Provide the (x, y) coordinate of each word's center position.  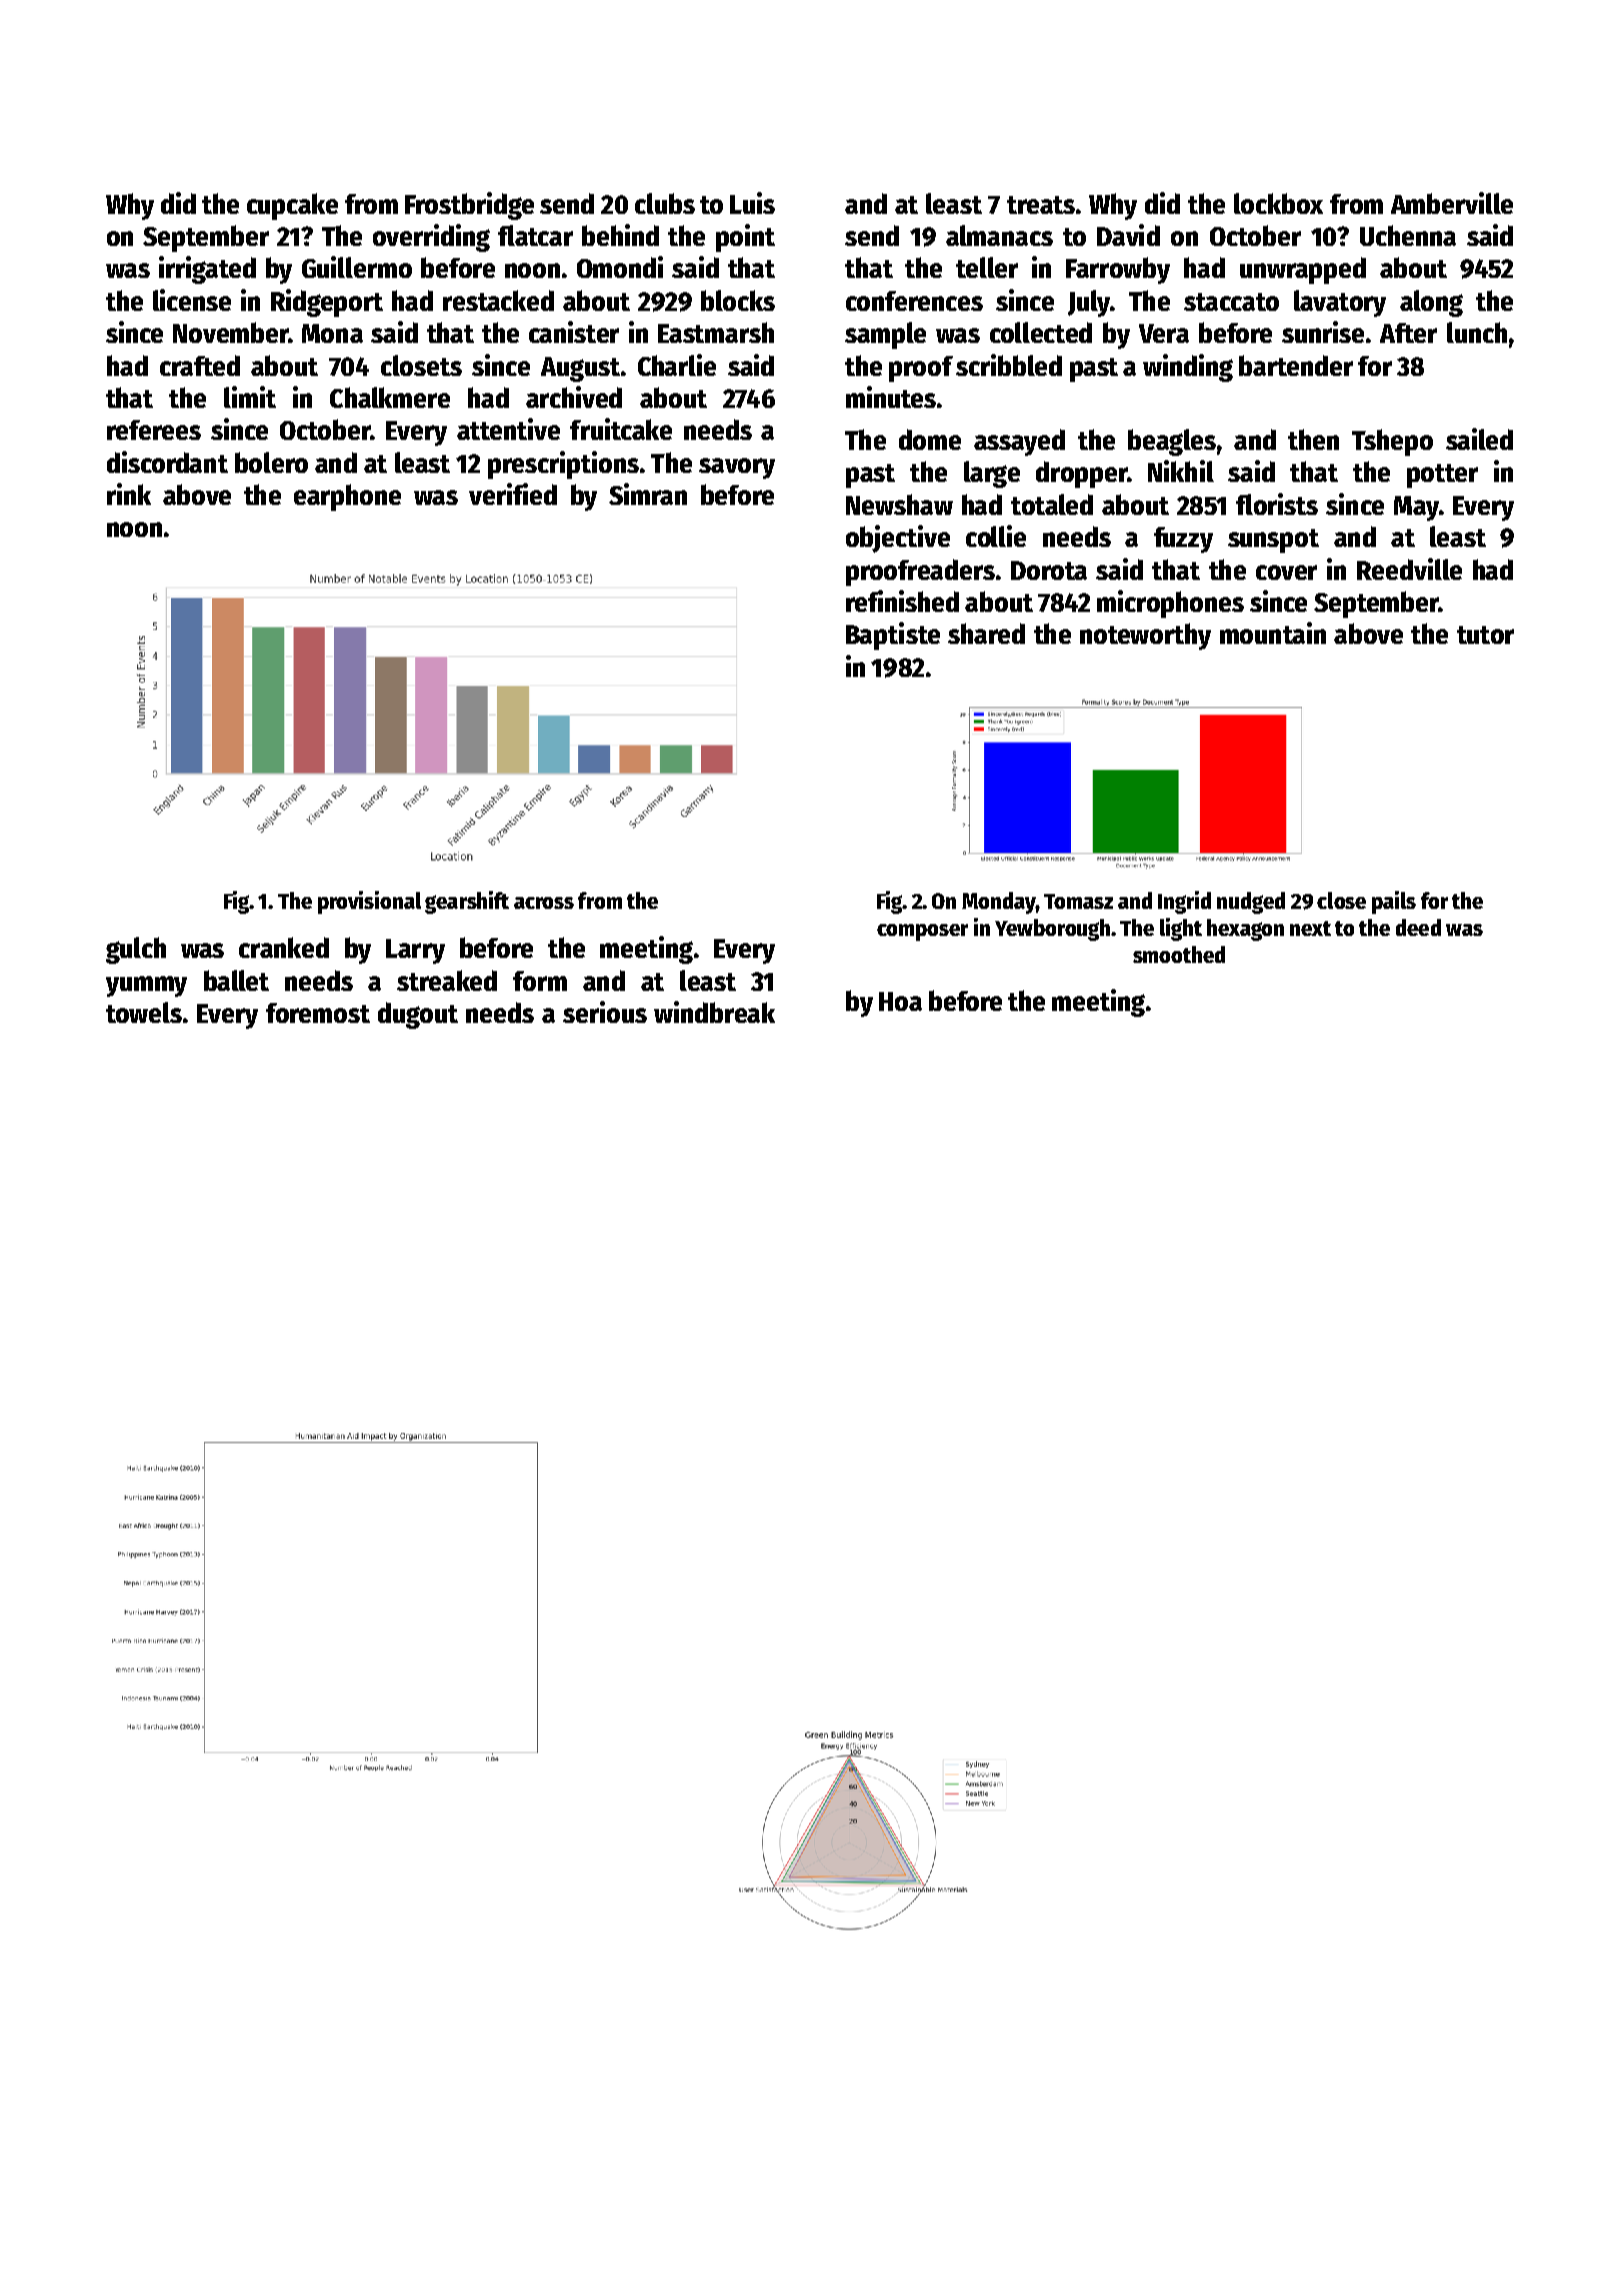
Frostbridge (469, 206)
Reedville (1409, 569)
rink (129, 494)
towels (144, 1012)
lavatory (1340, 303)
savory (737, 468)
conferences (914, 301)
